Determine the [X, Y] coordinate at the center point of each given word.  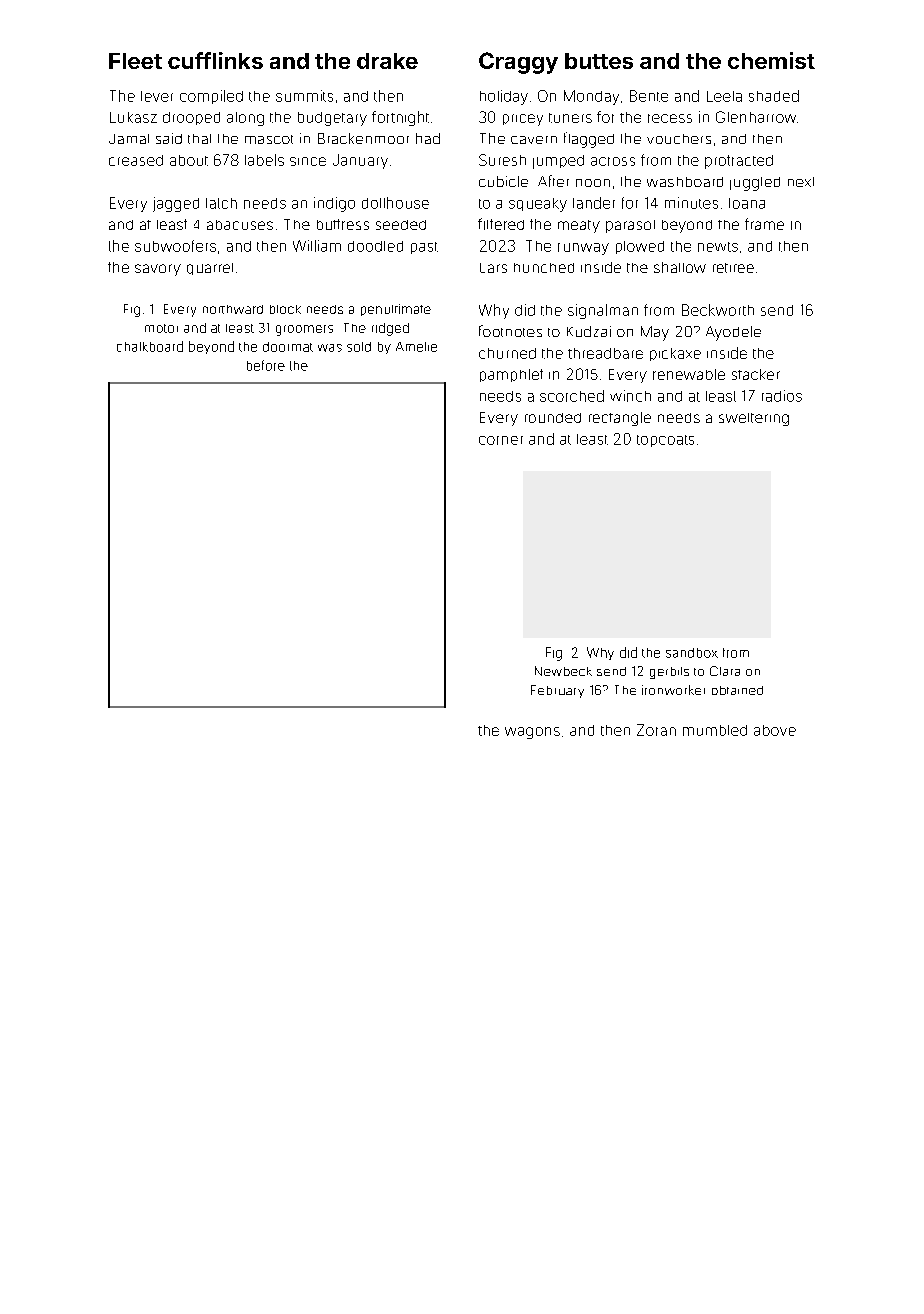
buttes [599, 61]
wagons [532, 733]
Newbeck [563, 671]
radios [782, 396]
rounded [553, 418]
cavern [534, 140]
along [245, 119]
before [266, 365]
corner [501, 440]
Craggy [518, 63]
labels [264, 160]
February [557, 691]
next [801, 182]
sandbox [692, 653]
